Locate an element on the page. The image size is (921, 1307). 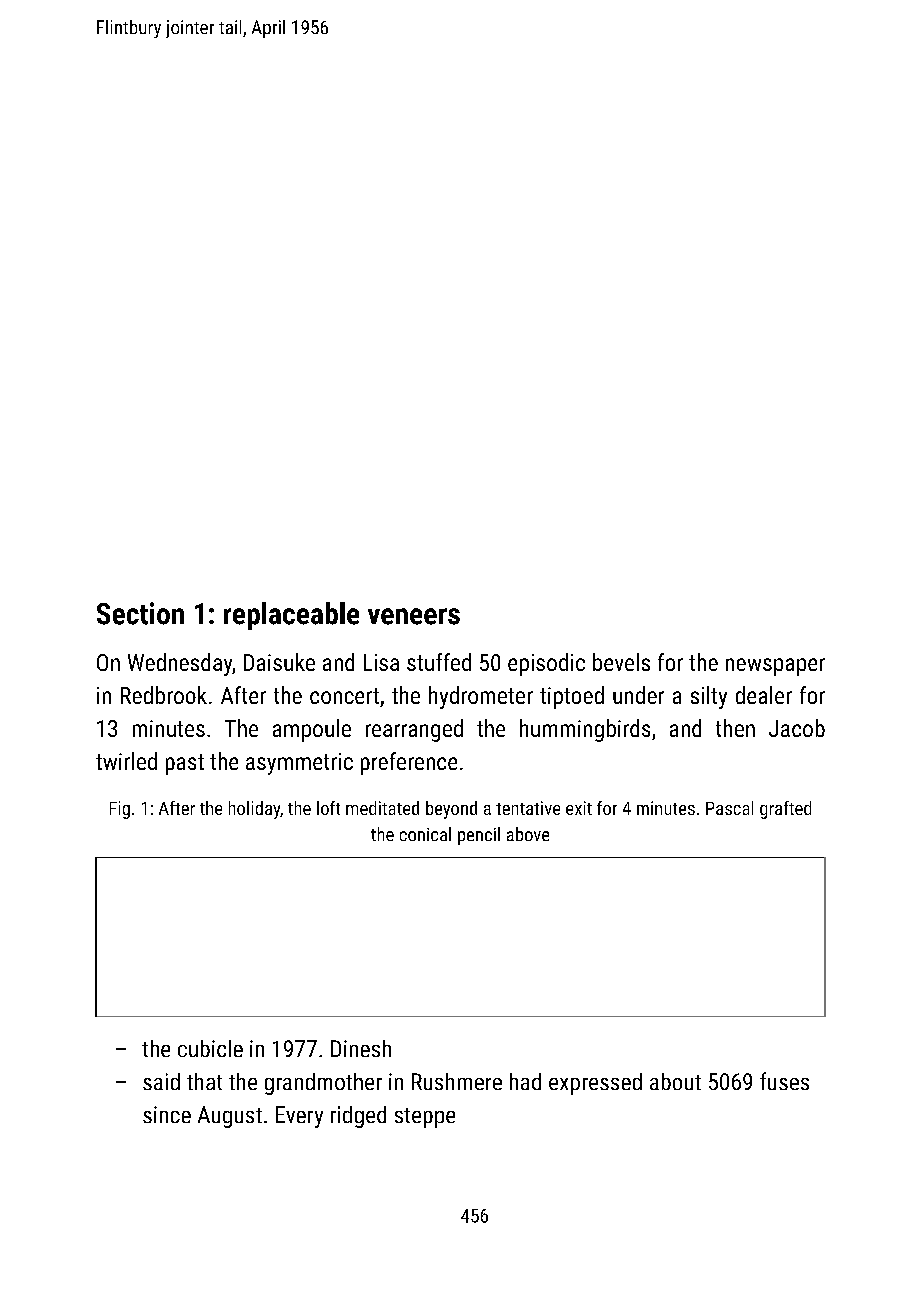
Dinesh is located at coordinates (361, 1048).
